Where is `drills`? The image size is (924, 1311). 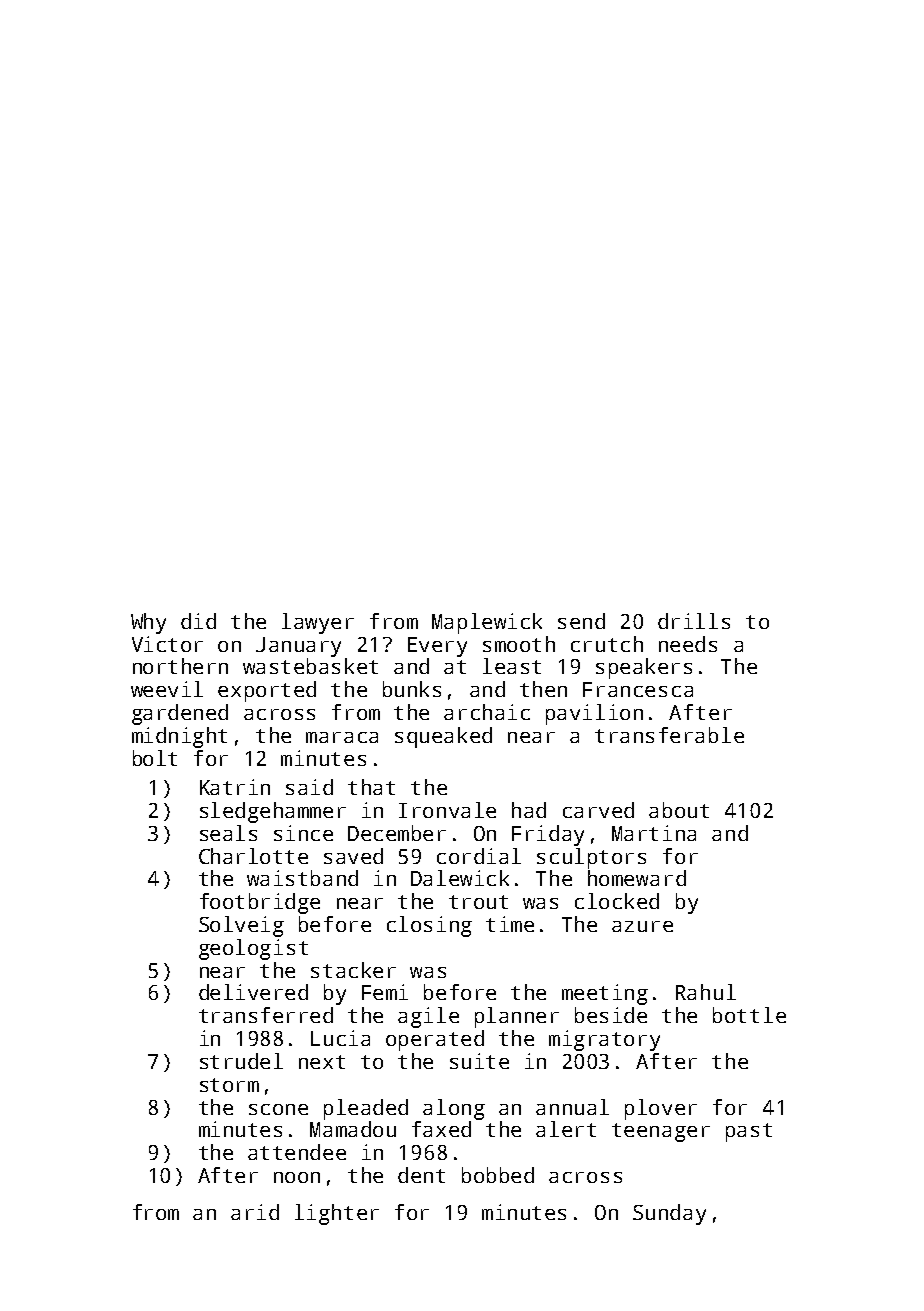 drills is located at coordinates (694, 621).
